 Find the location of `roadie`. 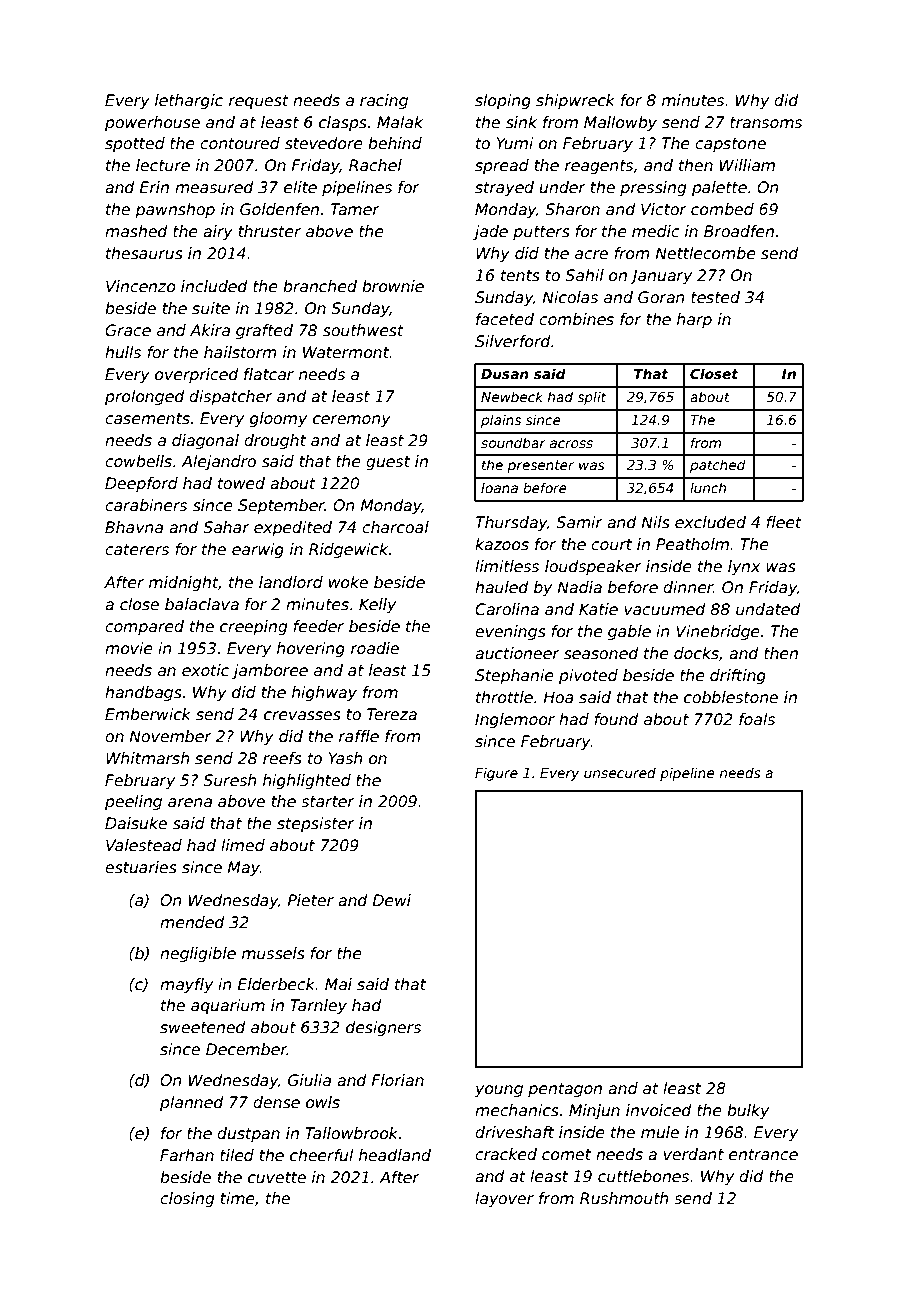

roadie is located at coordinates (375, 648).
